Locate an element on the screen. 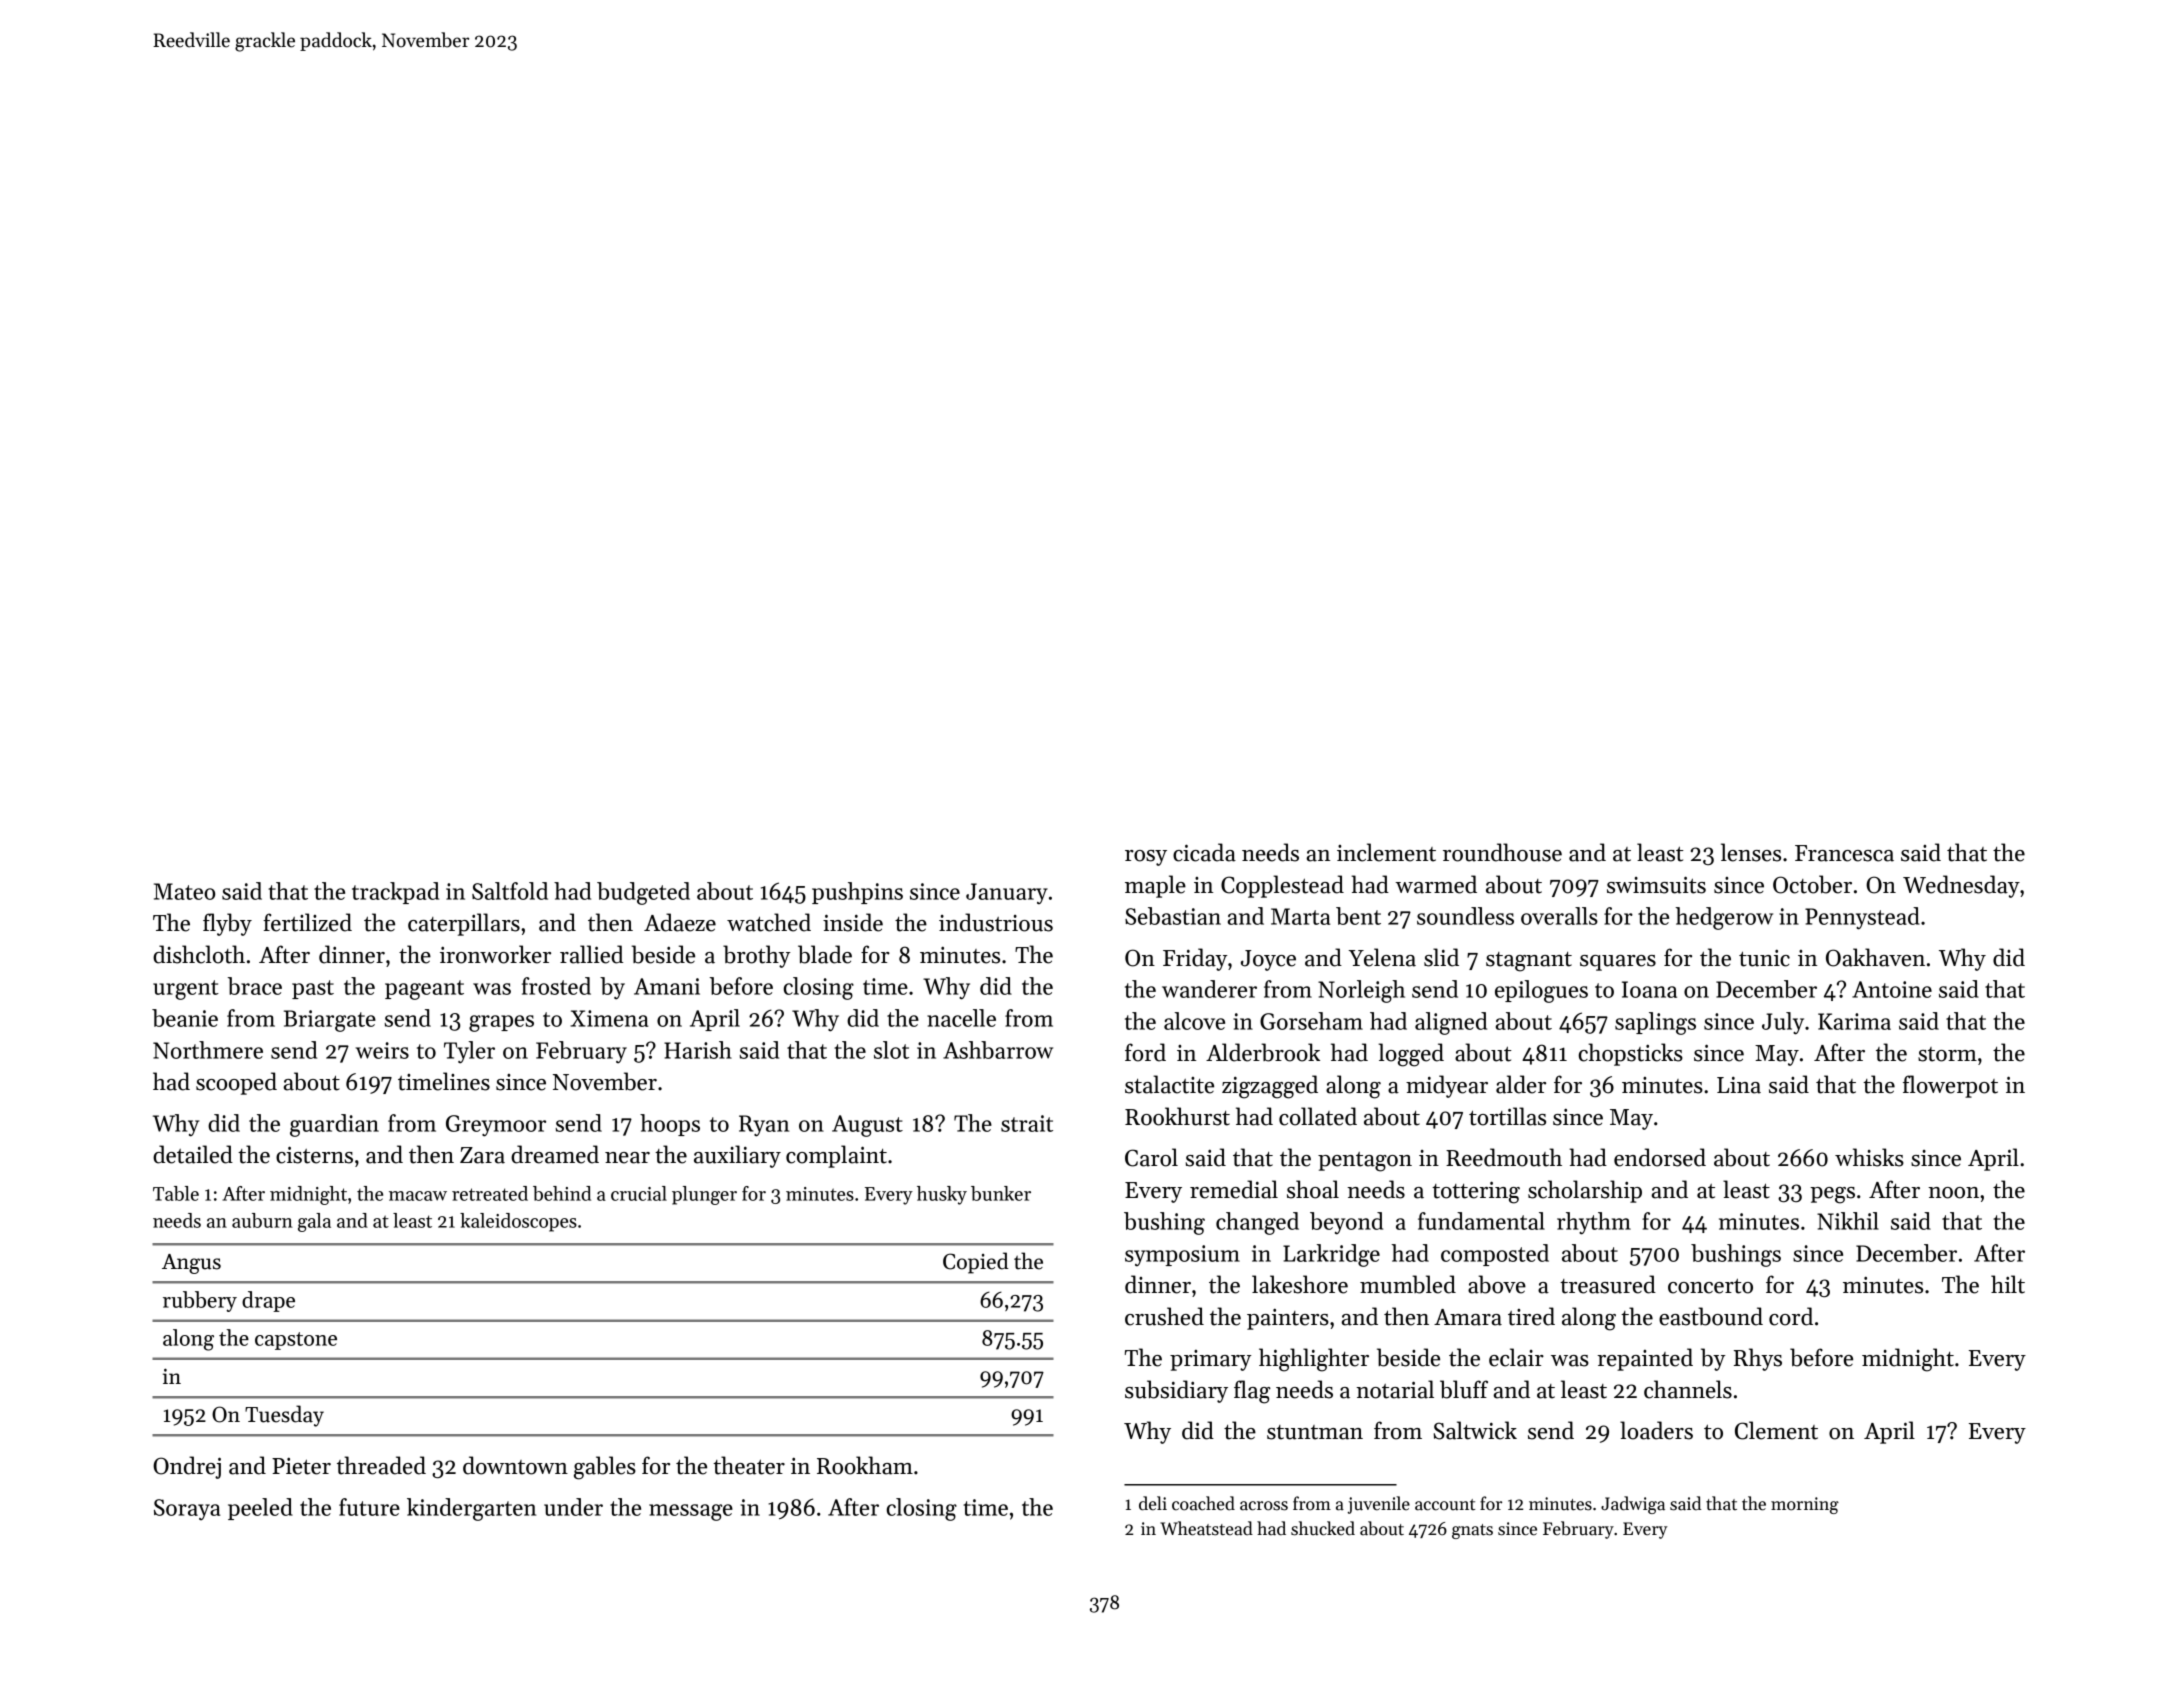  Zara is located at coordinates (482, 1155).
